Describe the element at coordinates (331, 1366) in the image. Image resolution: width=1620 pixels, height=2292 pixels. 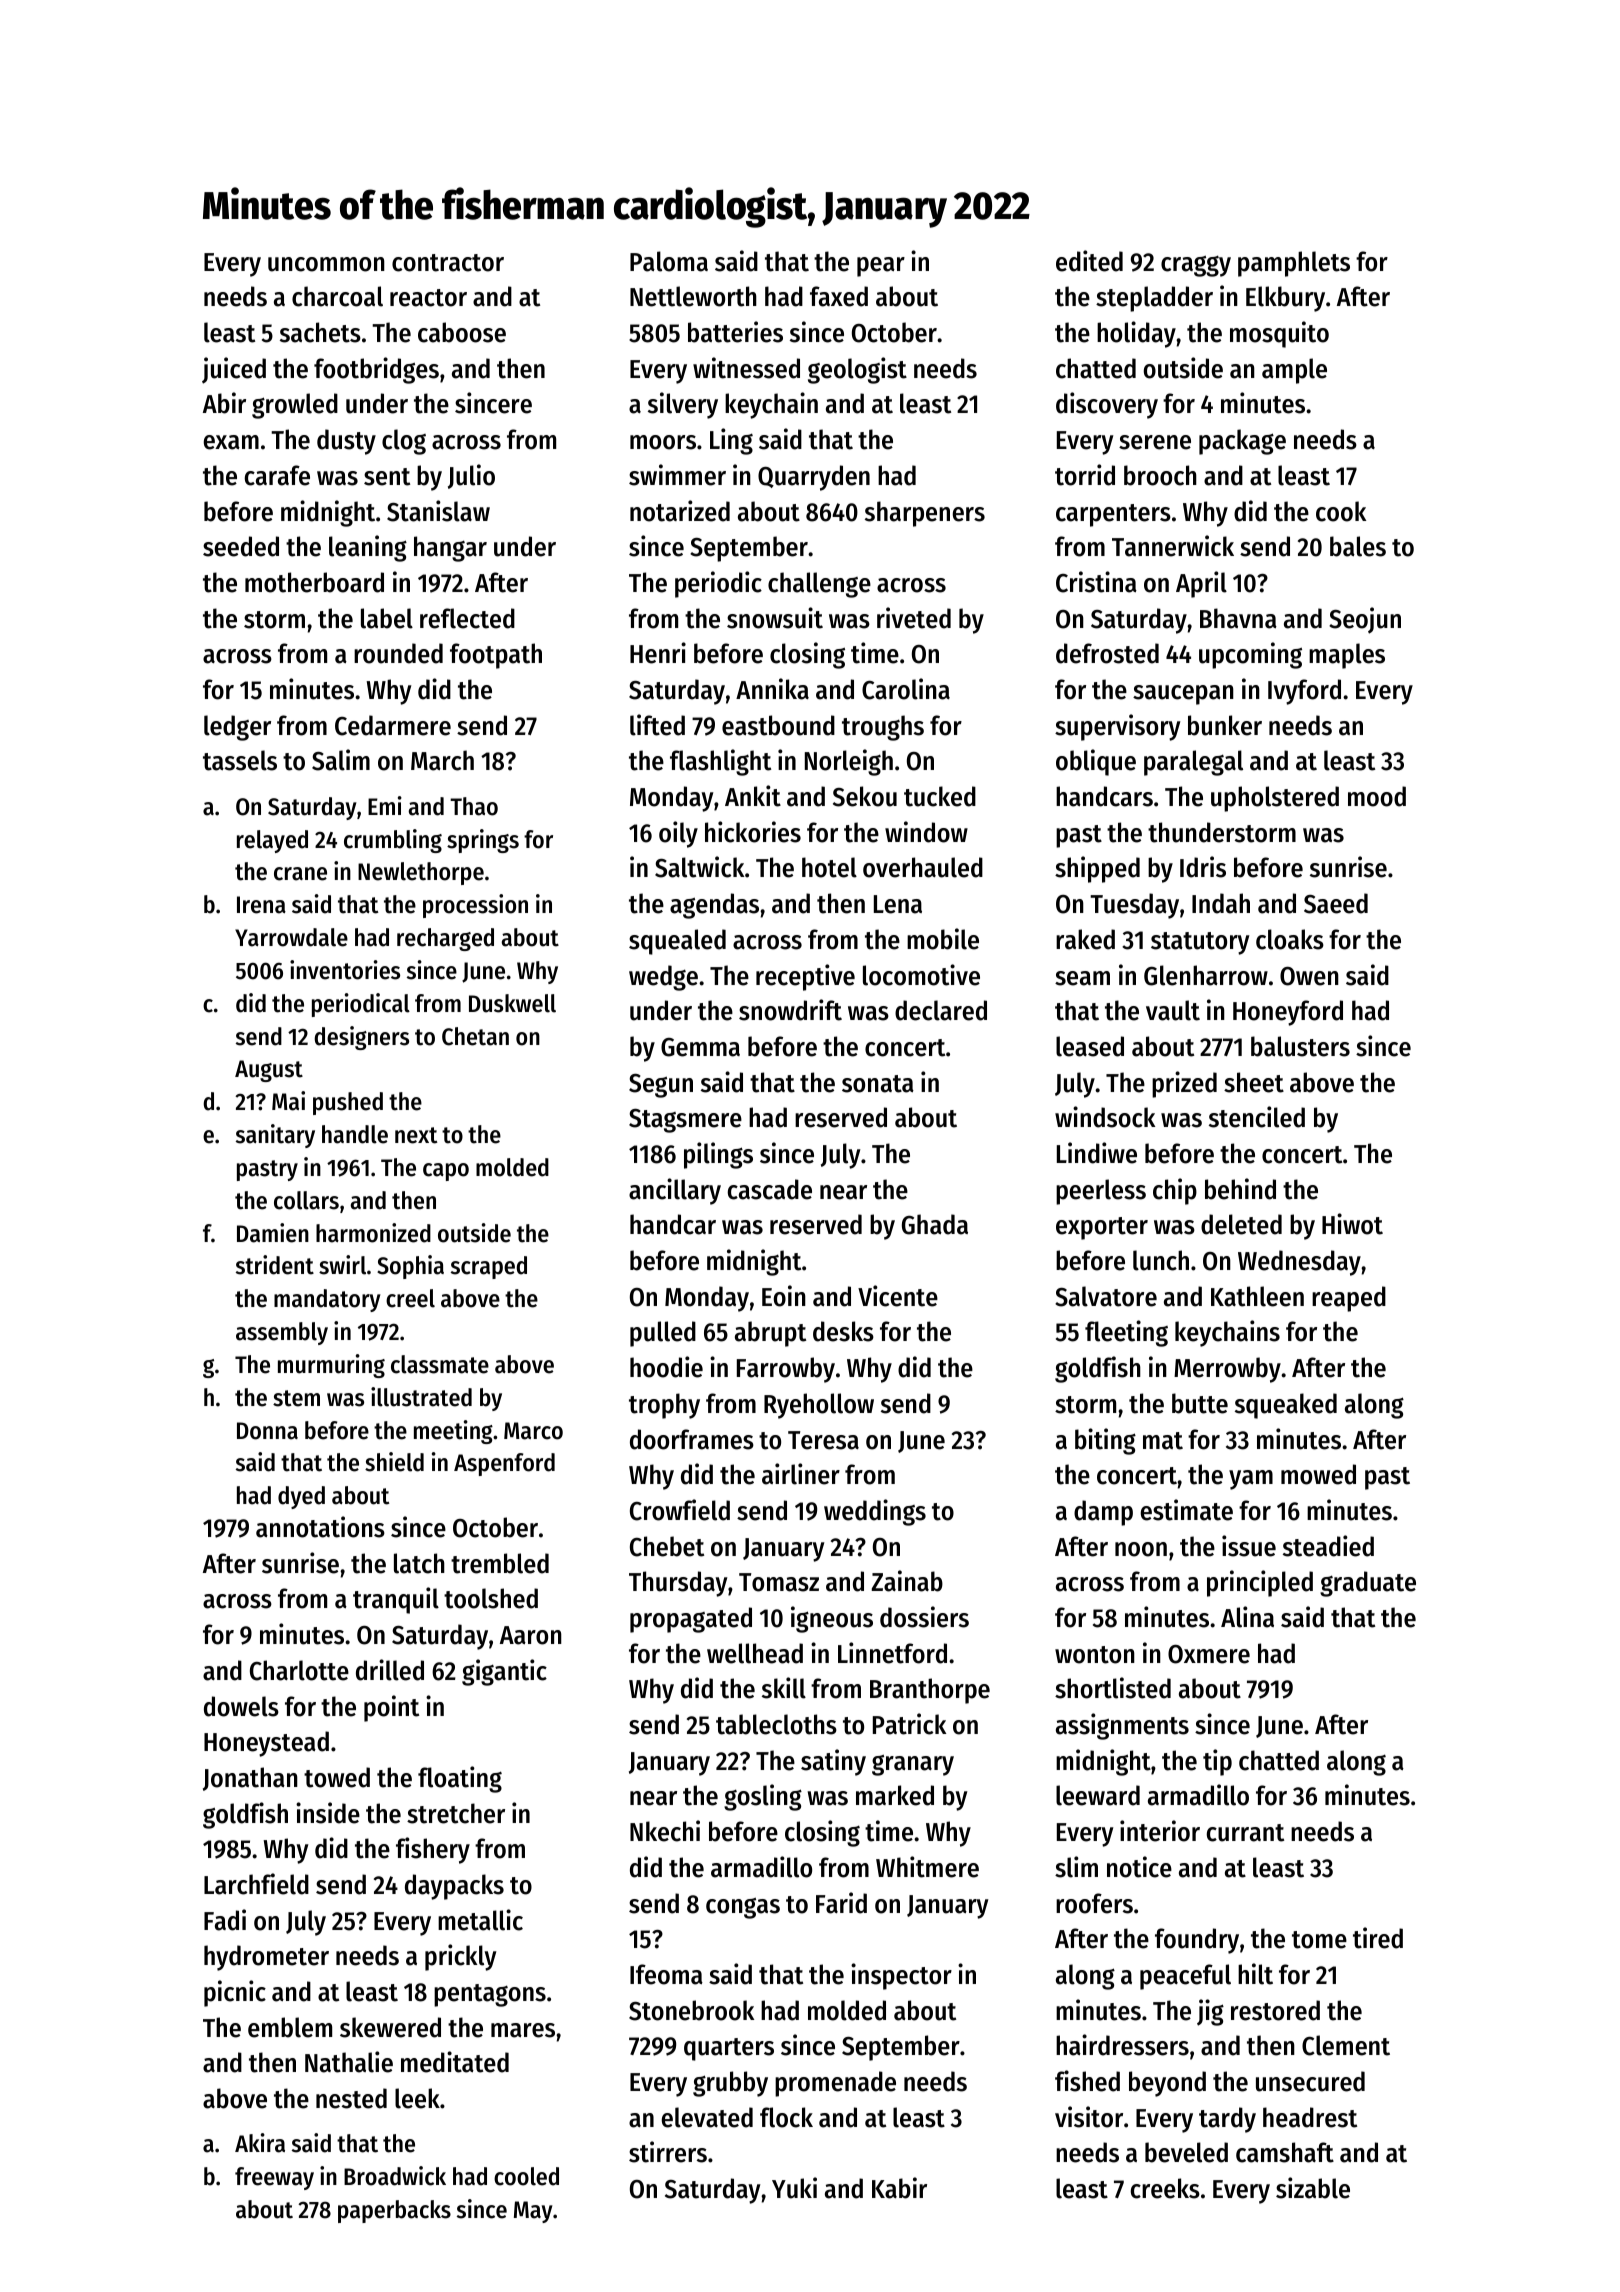
I see `murmuring` at that location.
